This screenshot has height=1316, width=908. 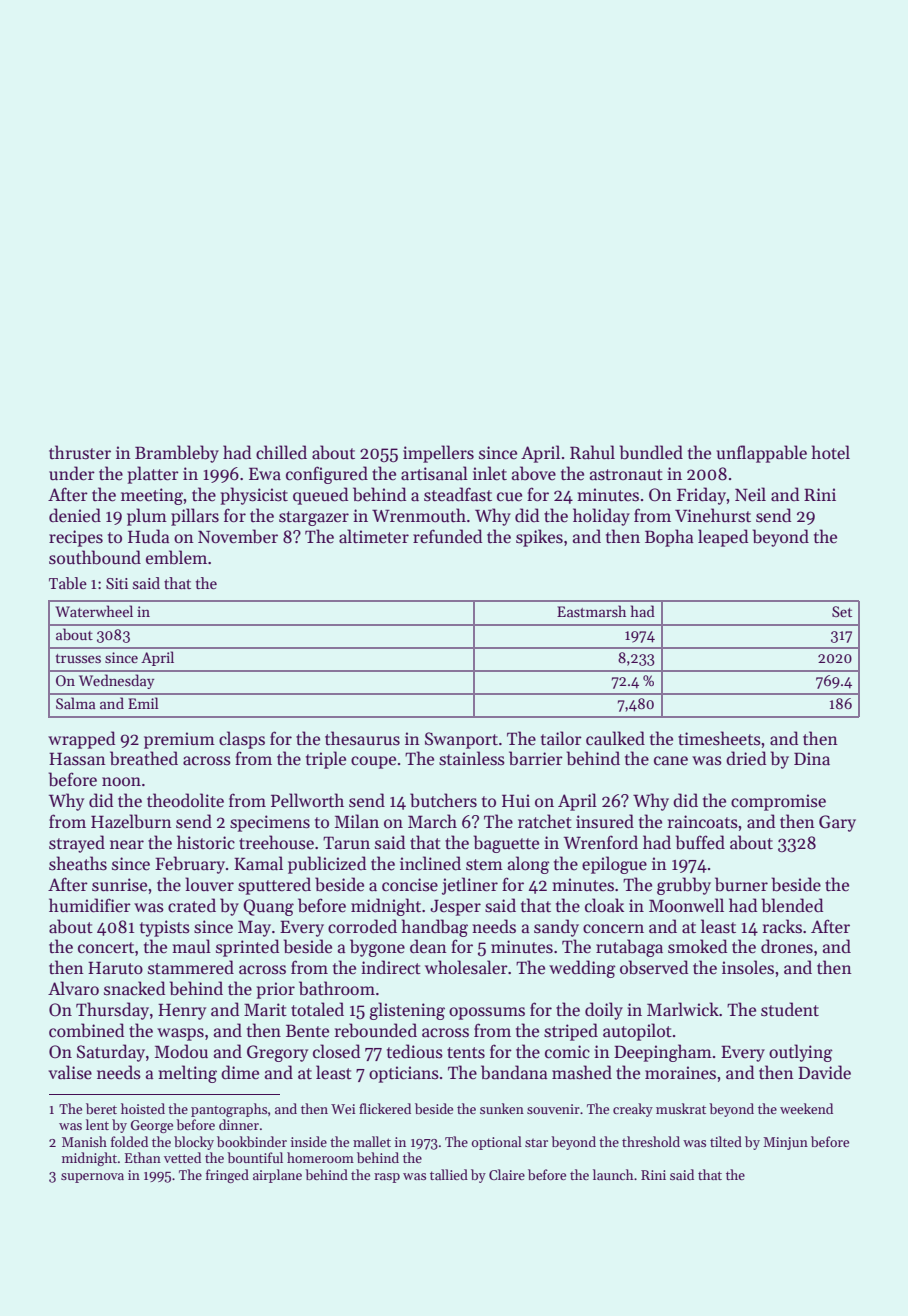 What do you see at coordinates (209, 884) in the screenshot?
I see `louver` at bounding box center [209, 884].
